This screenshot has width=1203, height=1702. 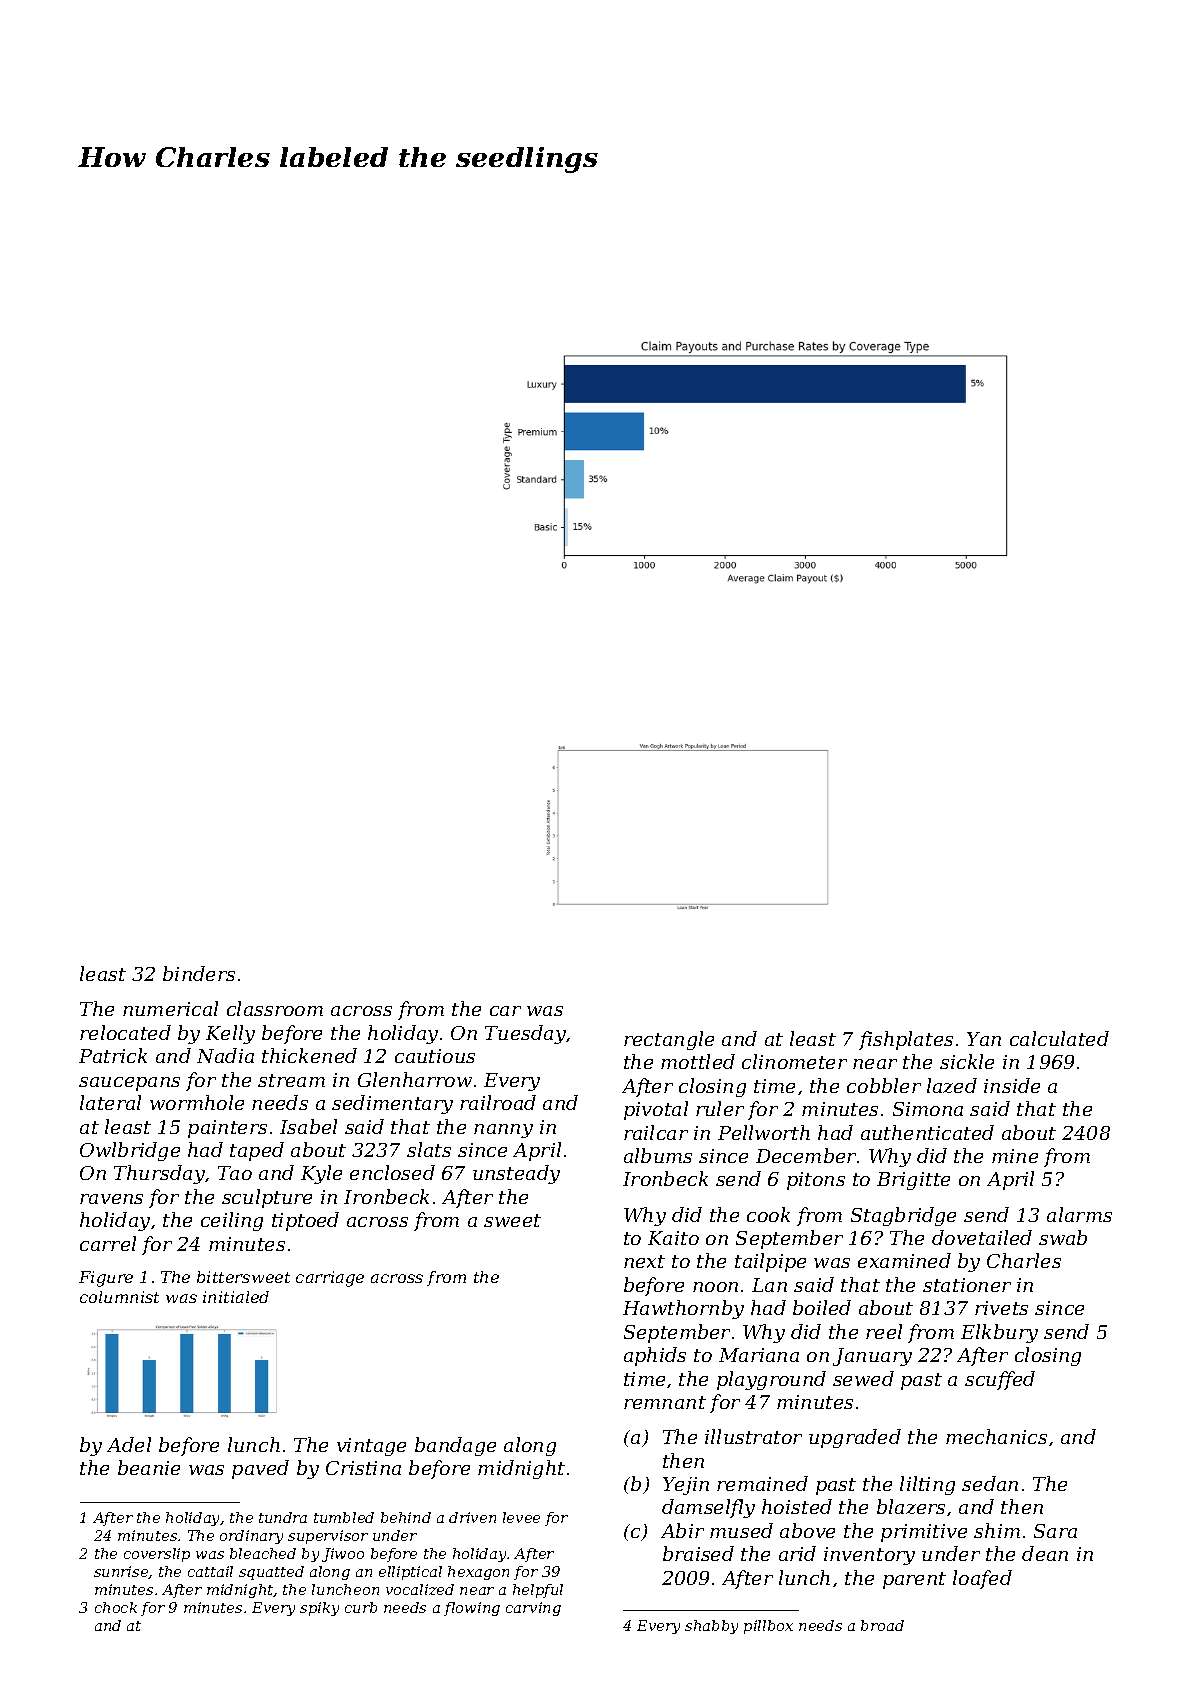 What do you see at coordinates (669, 1040) in the screenshot?
I see `rectangle` at bounding box center [669, 1040].
